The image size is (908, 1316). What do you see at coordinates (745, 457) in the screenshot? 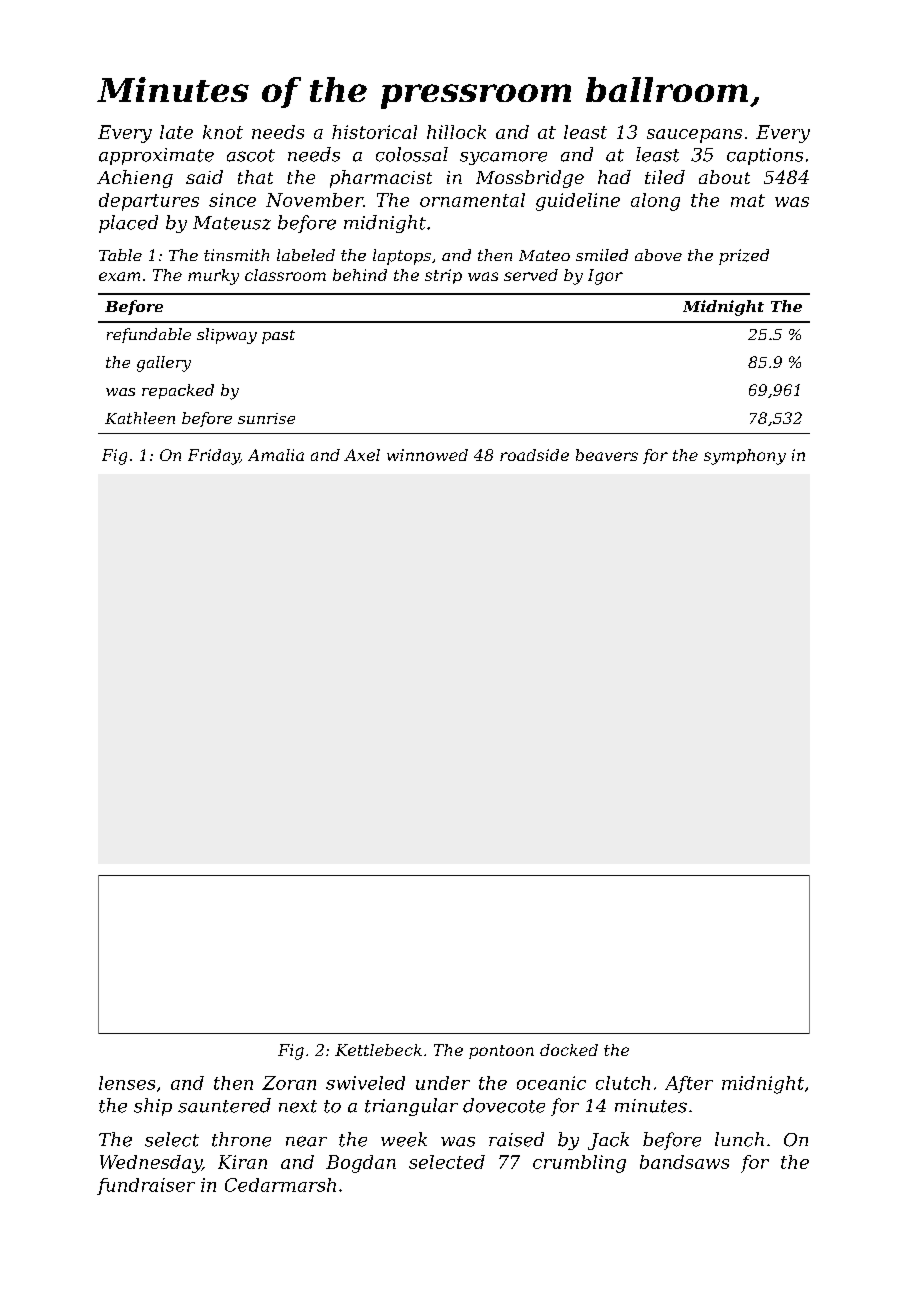
I see `symphony` at bounding box center [745, 457].
